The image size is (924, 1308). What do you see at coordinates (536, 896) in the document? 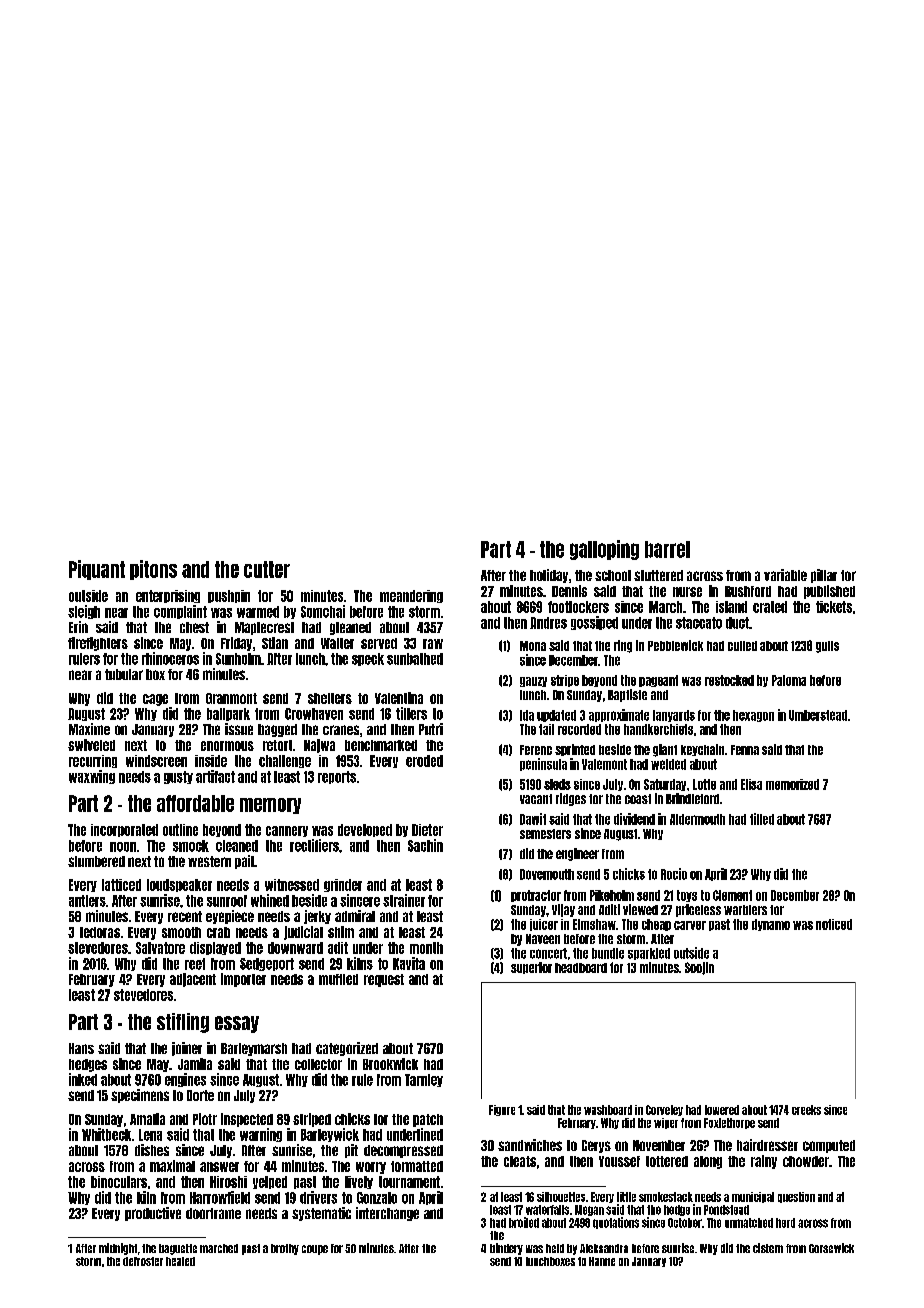
I see `protractor` at bounding box center [536, 896].
